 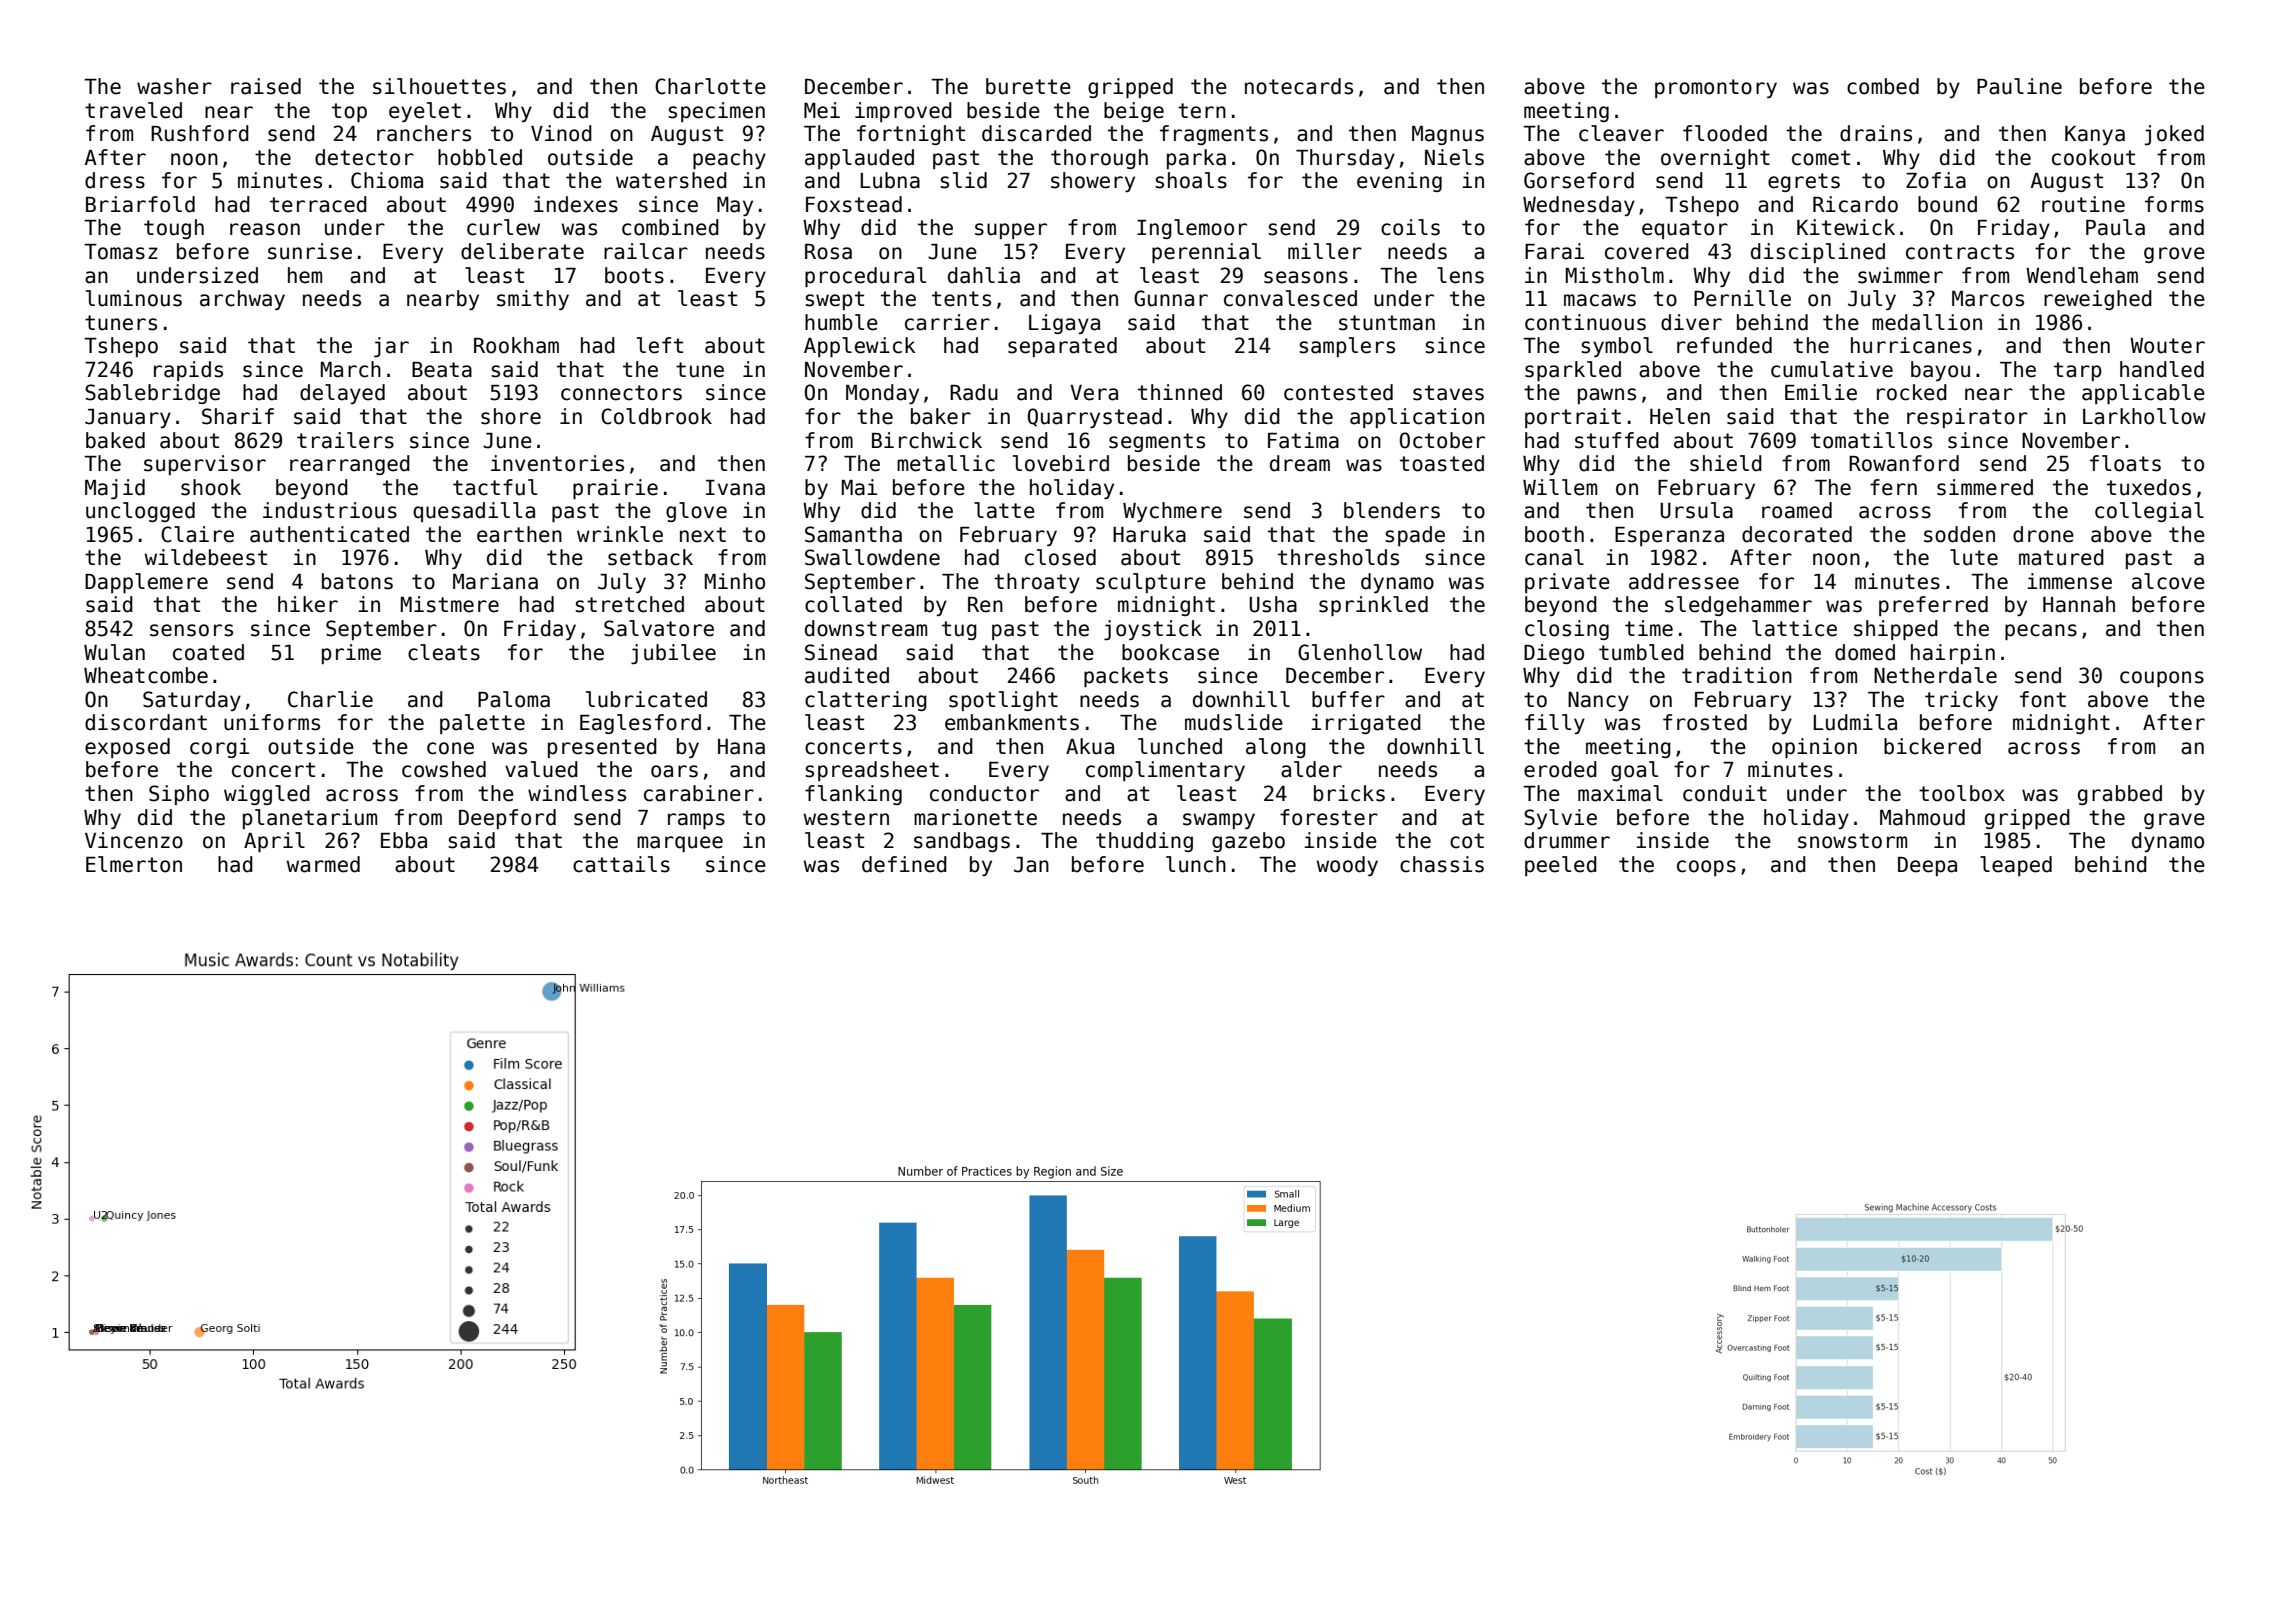 What do you see at coordinates (1900, 275) in the page?
I see `swimmer` at bounding box center [1900, 275].
